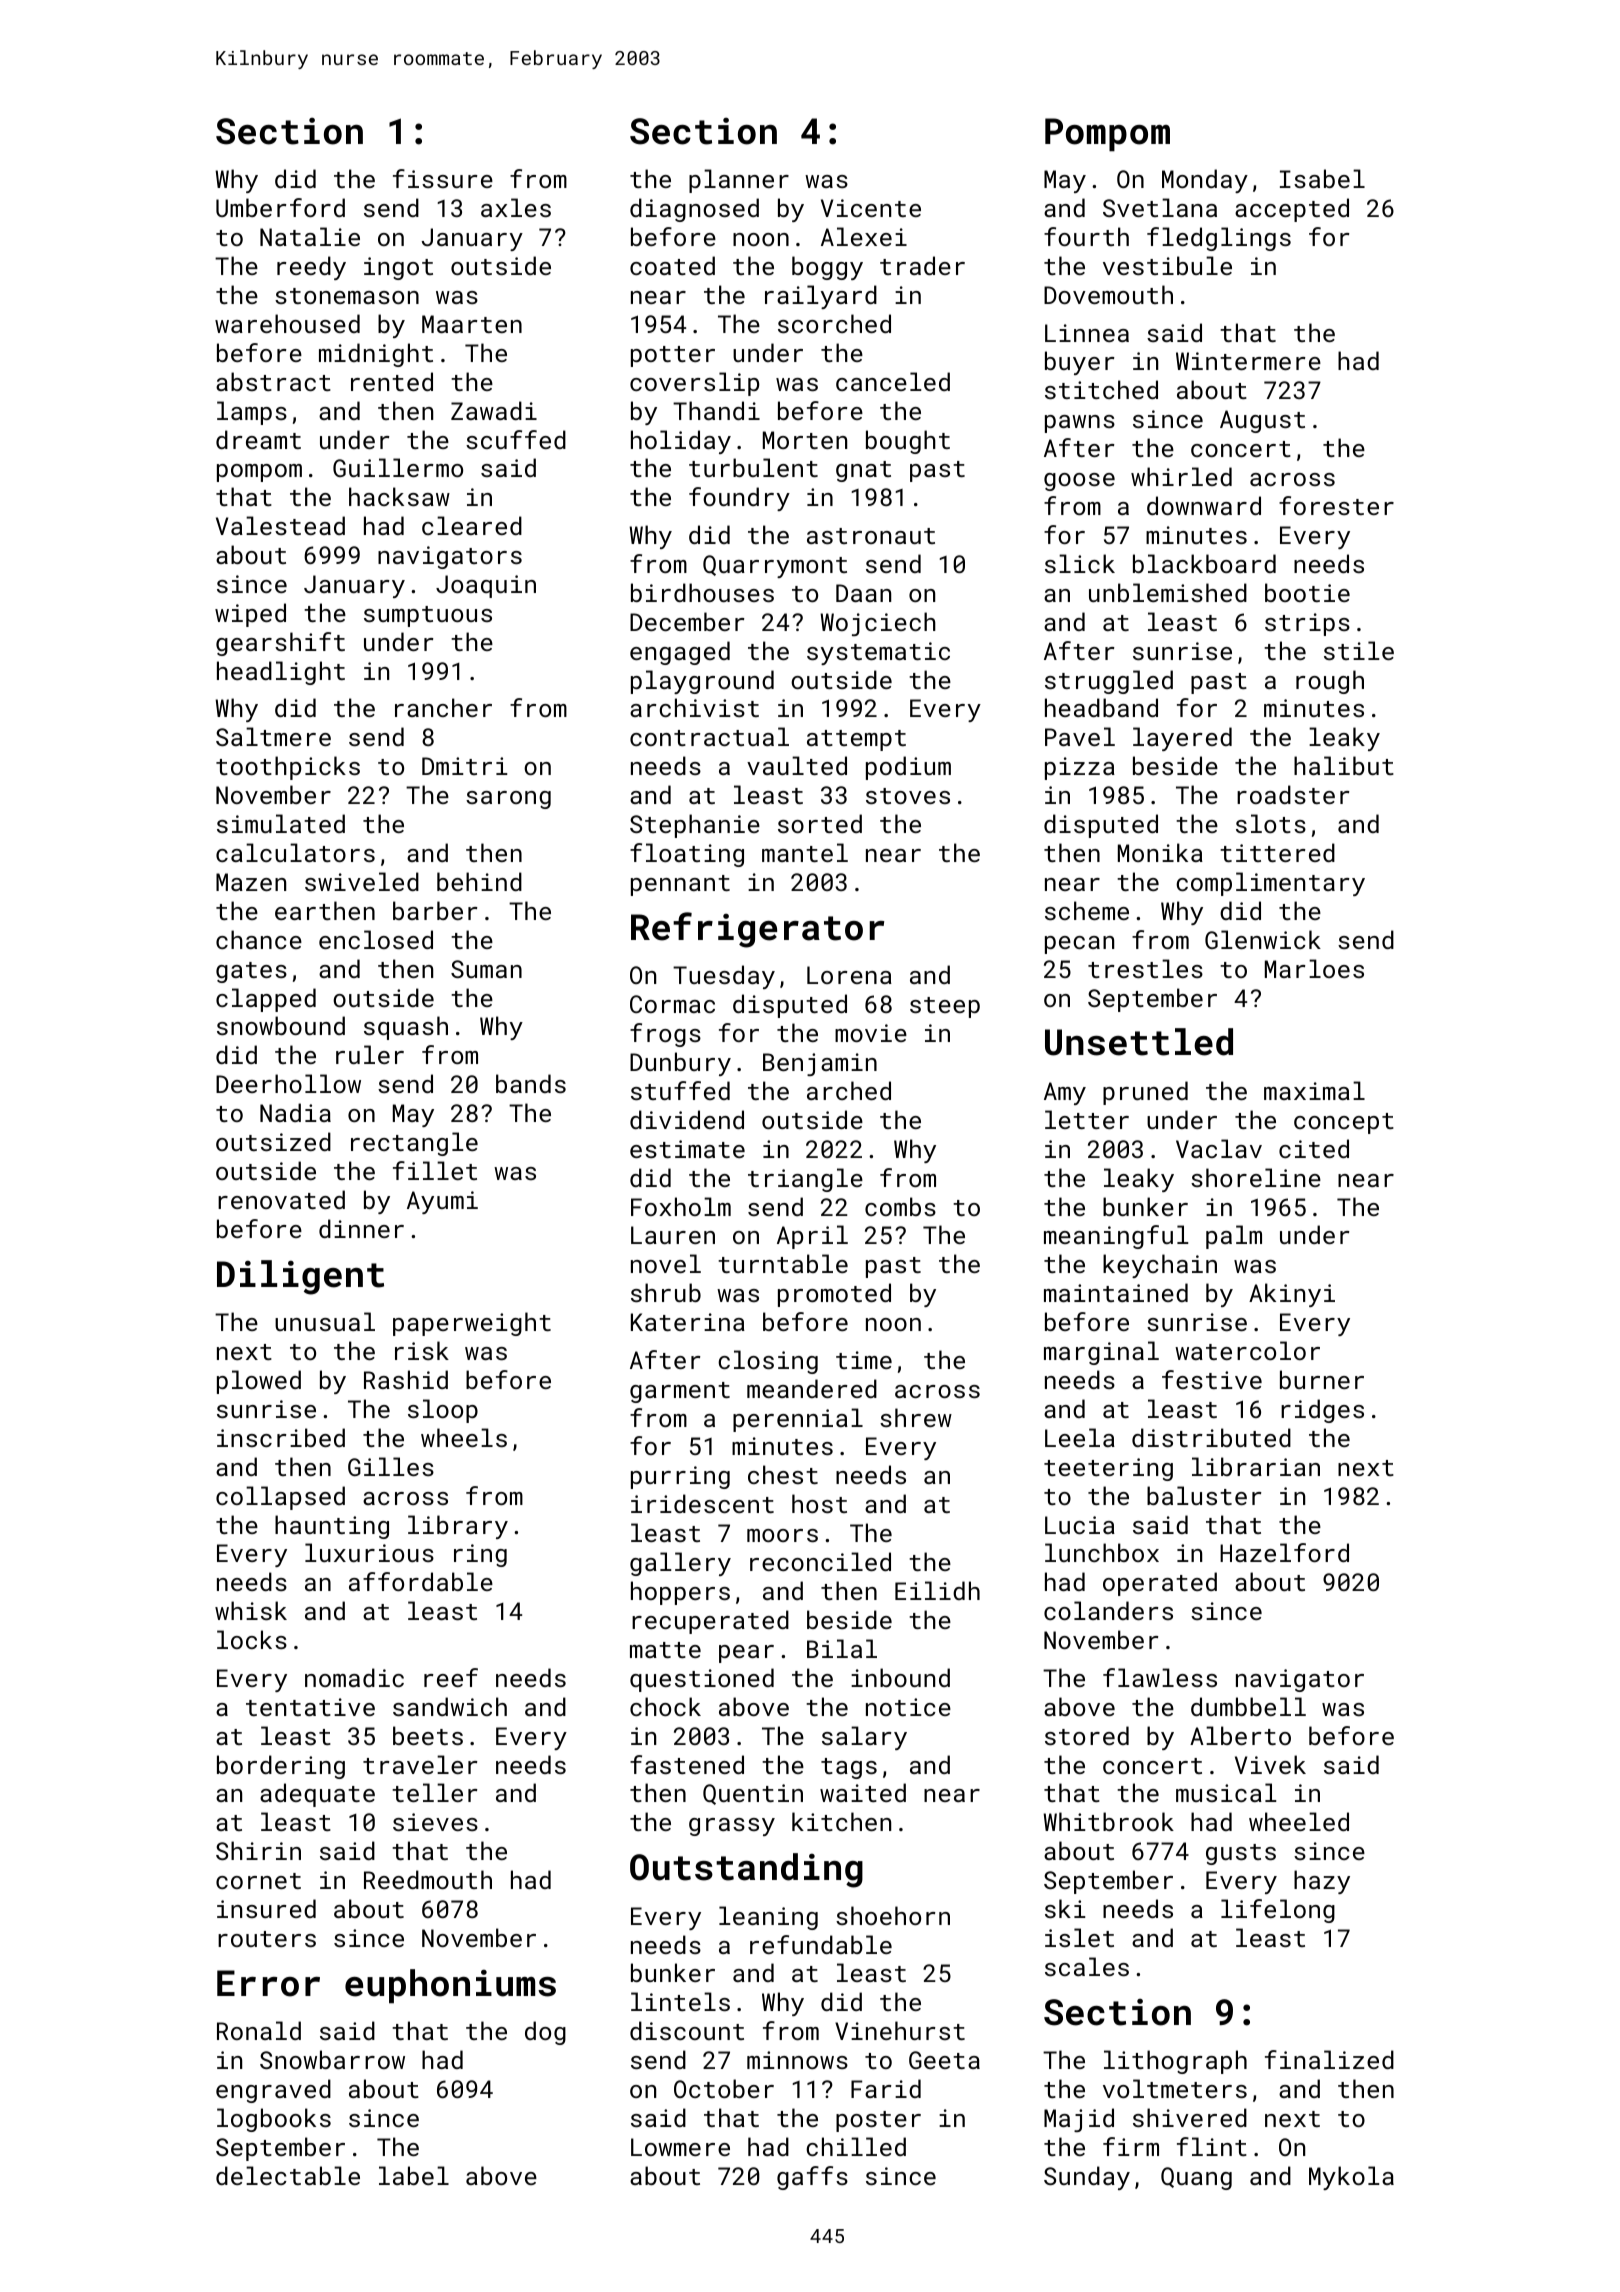  What do you see at coordinates (1080, 563) in the screenshot?
I see `slick` at bounding box center [1080, 563].
